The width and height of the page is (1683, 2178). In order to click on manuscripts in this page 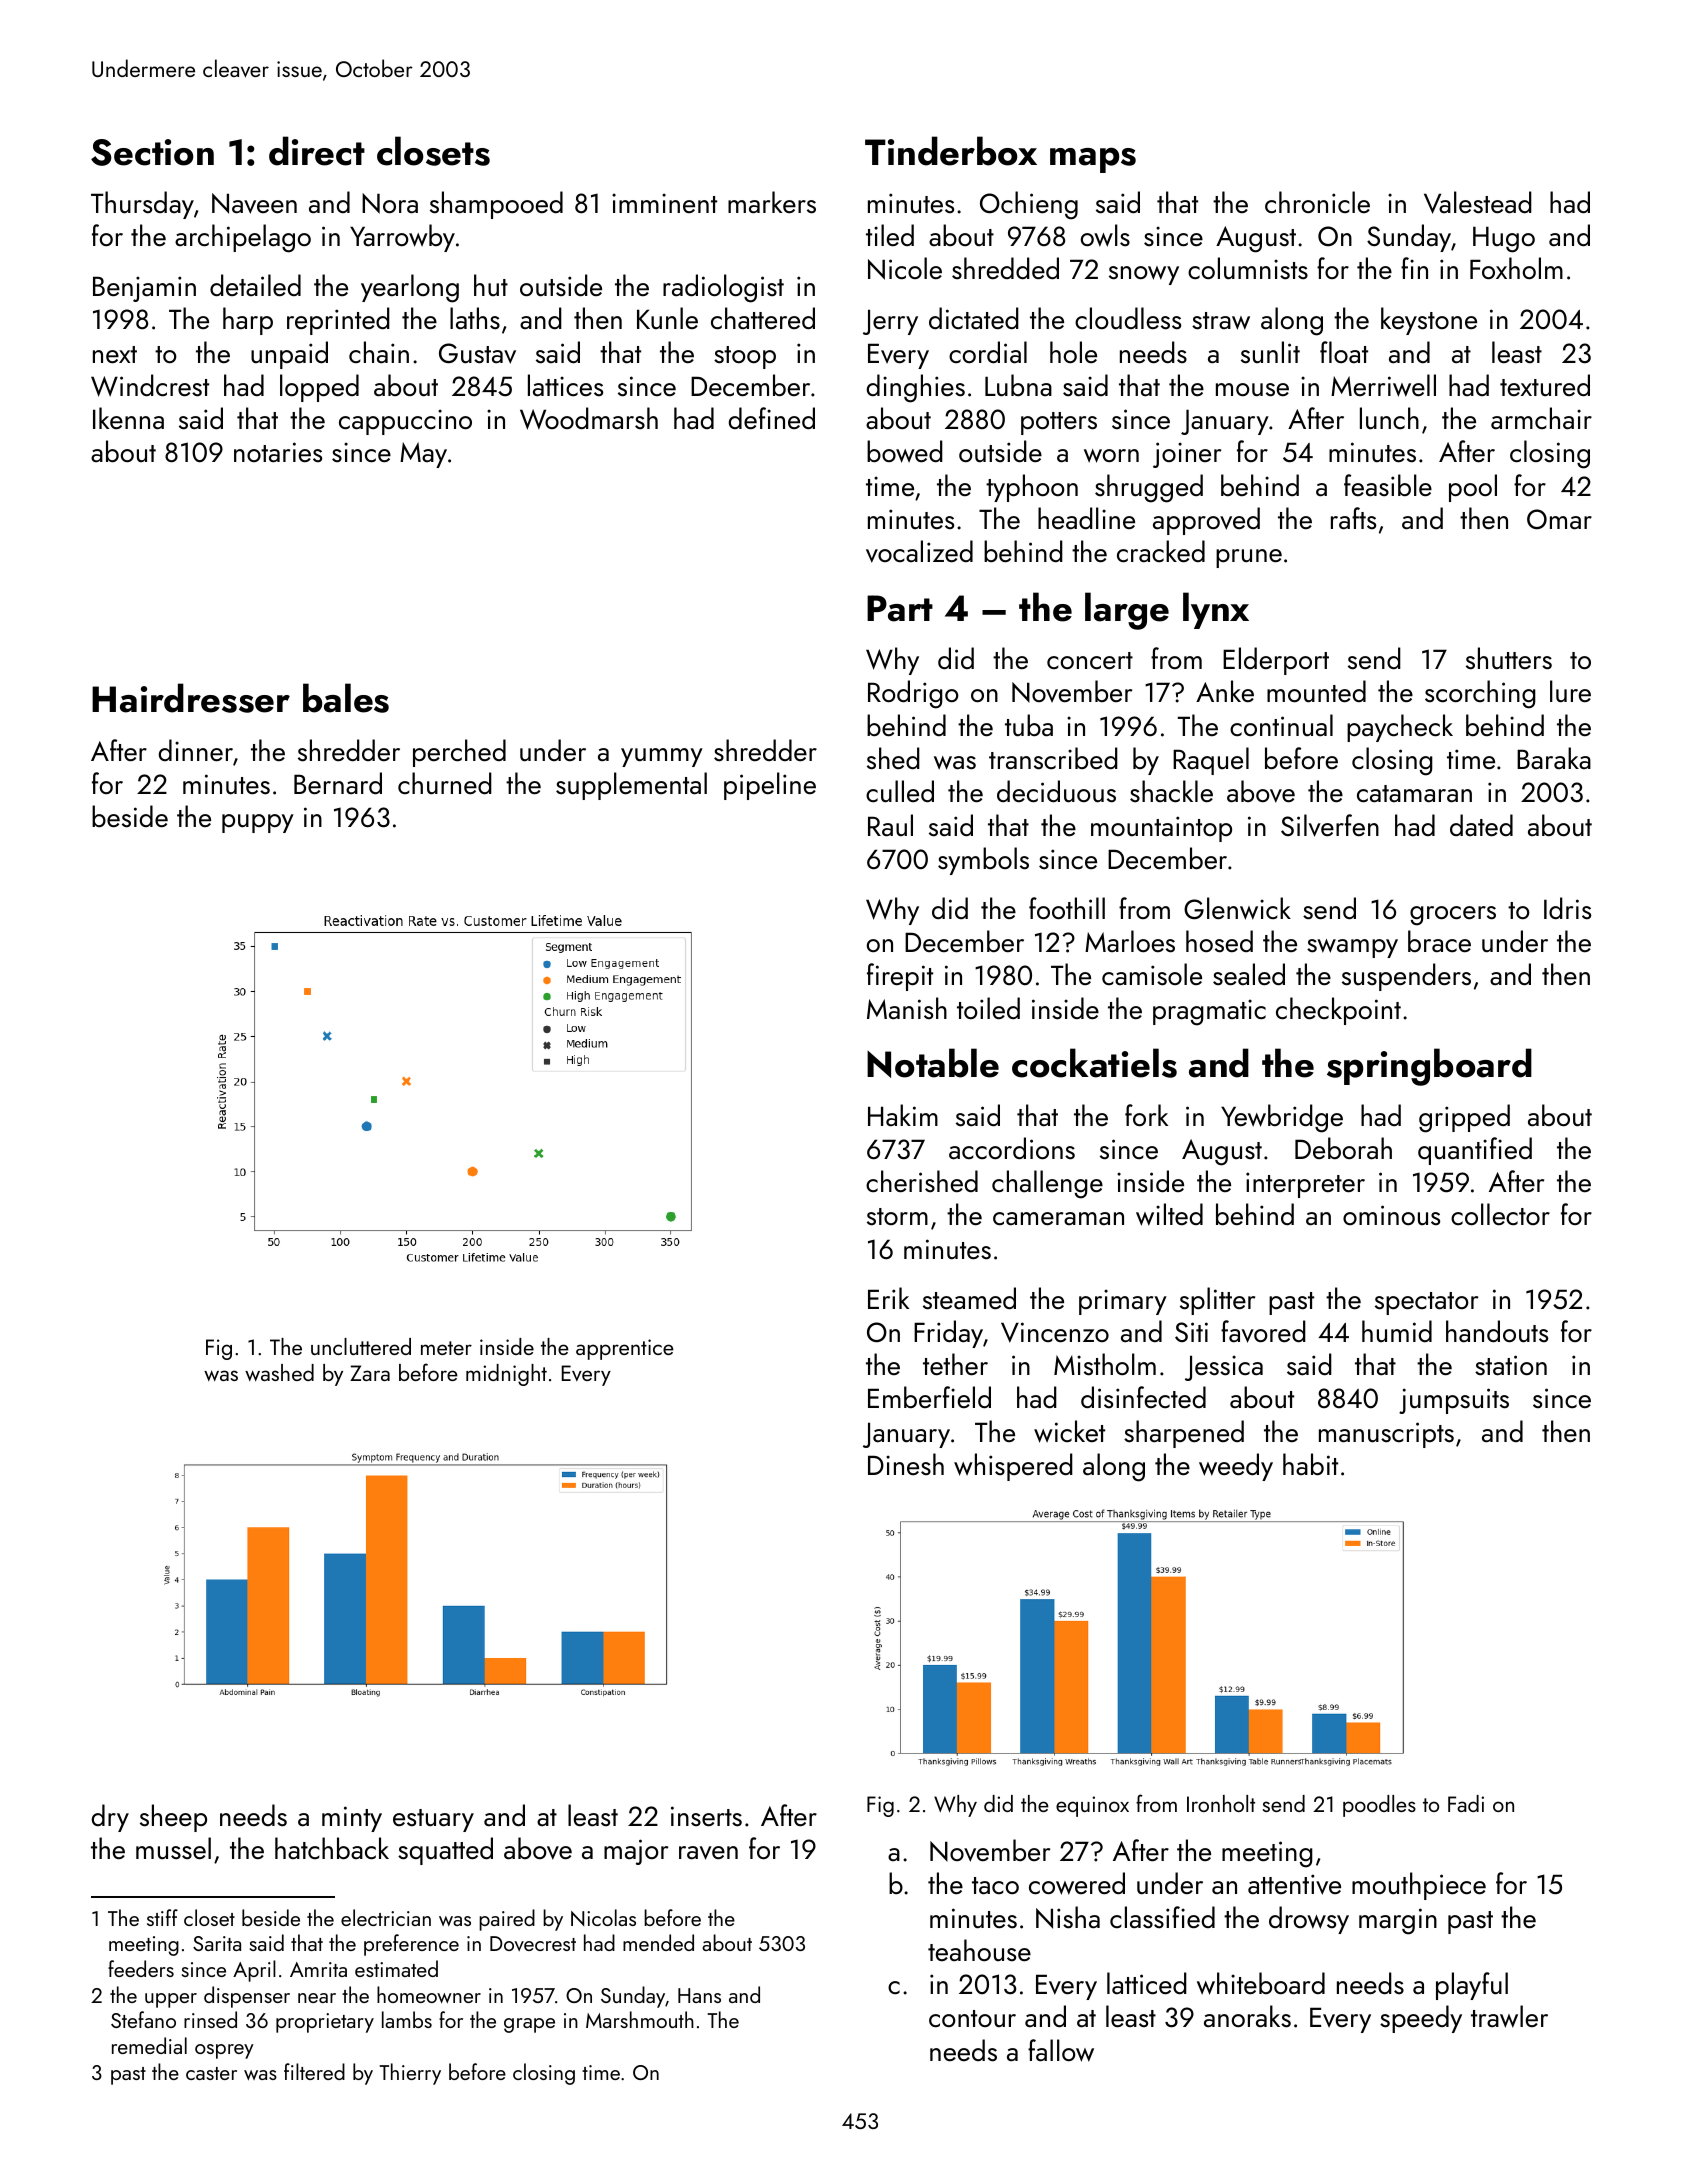, I will do `click(1386, 1435)`.
